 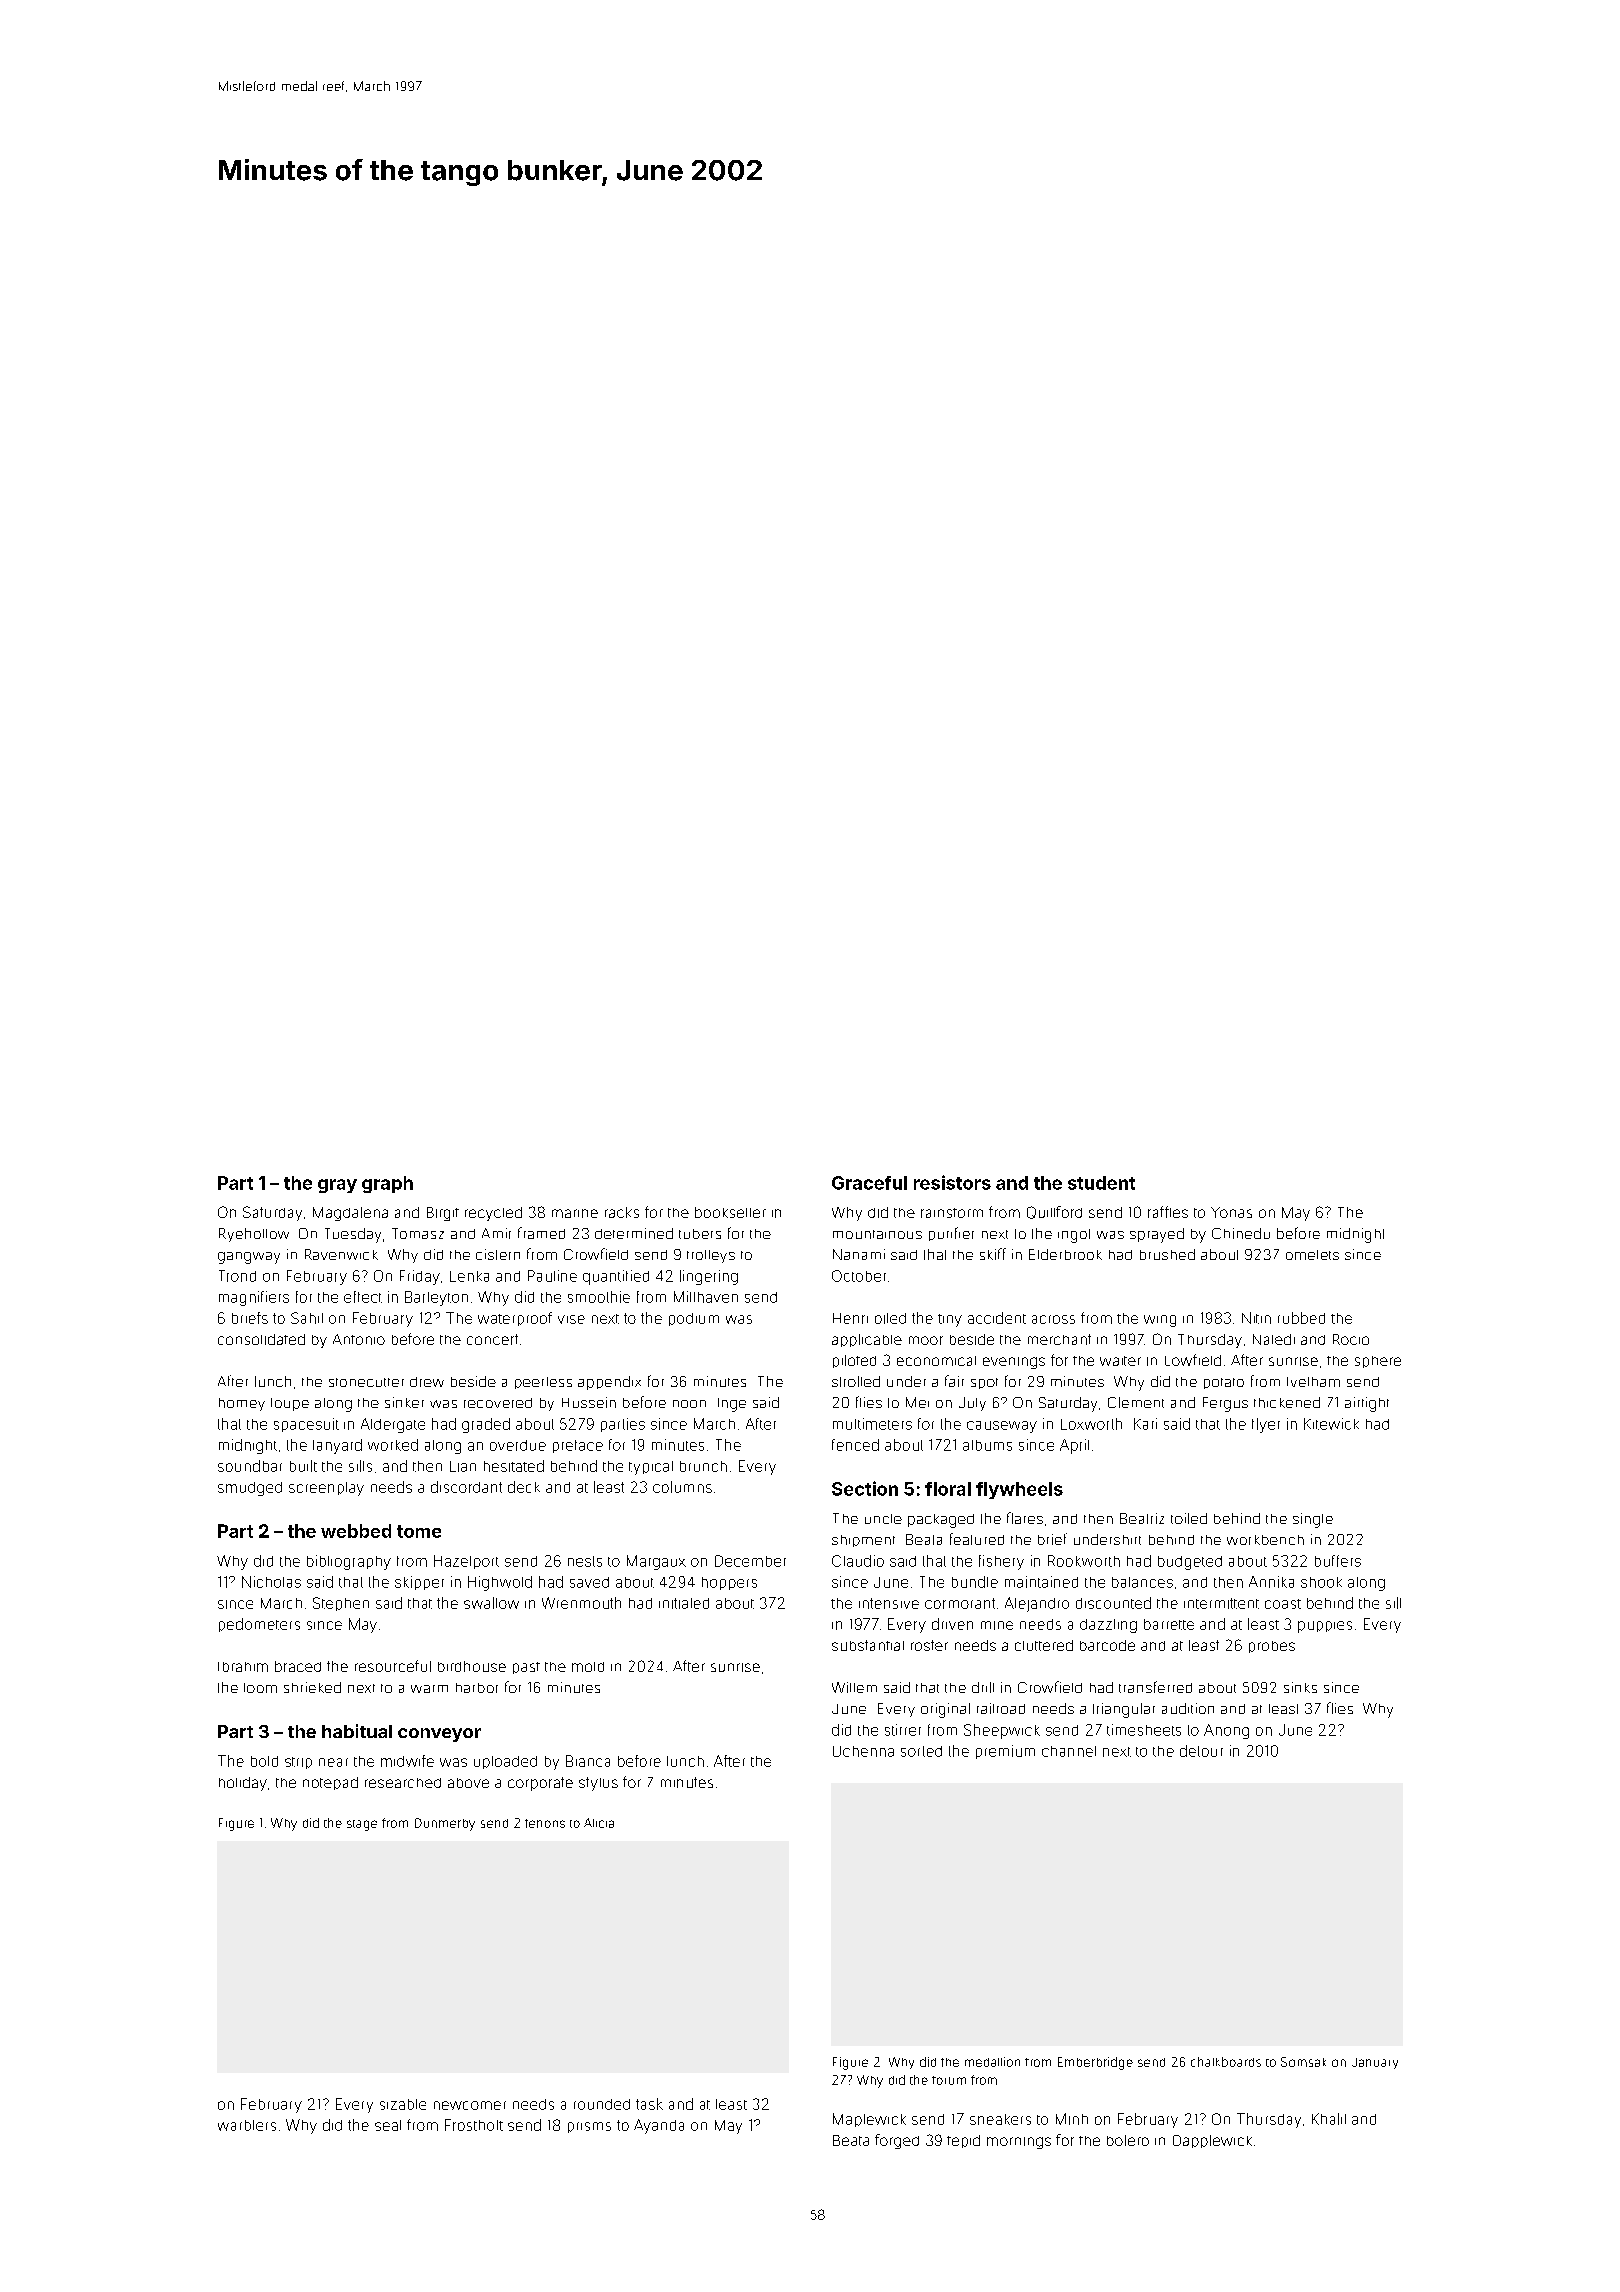 I want to click on spacesuit, so click(x=306, y=1425).
